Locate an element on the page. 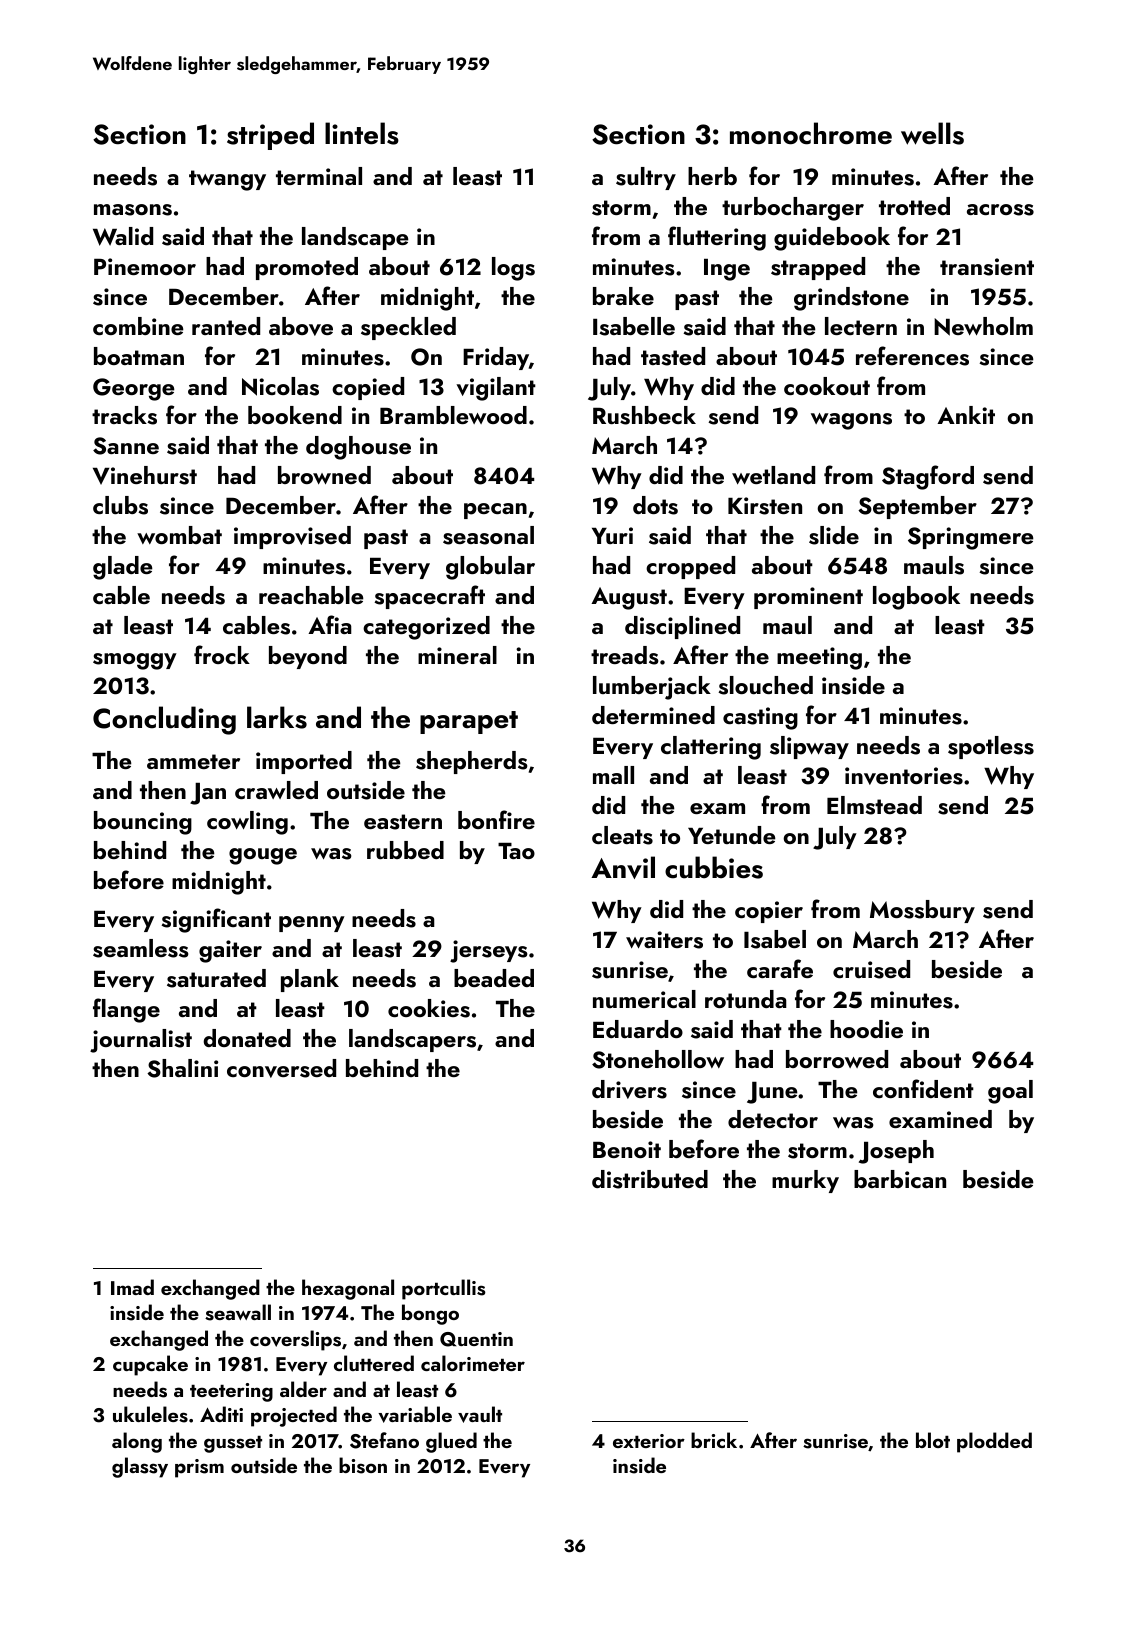 This page has width=1127, height=1632. mineral is located at coordinates (457, 655).
